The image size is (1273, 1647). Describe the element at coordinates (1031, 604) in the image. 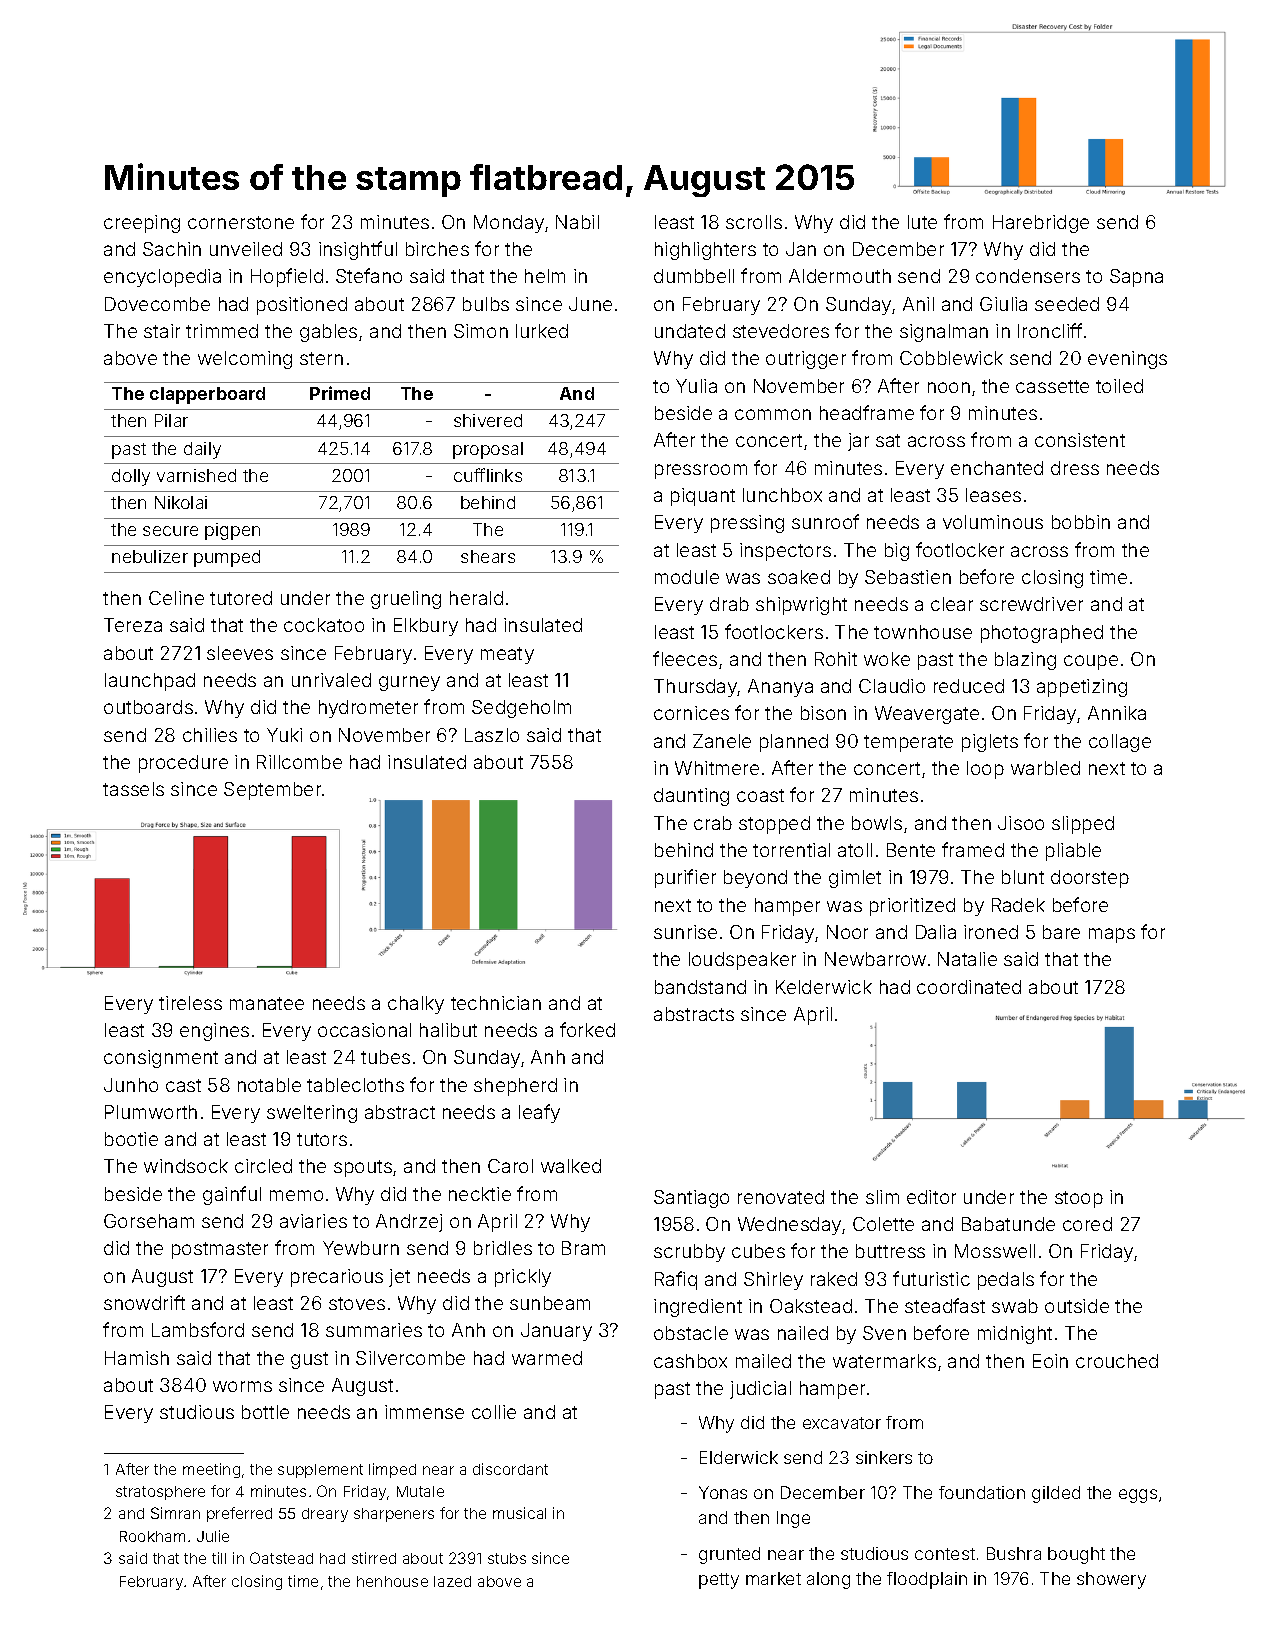

I see `screwdriver` at that location.
